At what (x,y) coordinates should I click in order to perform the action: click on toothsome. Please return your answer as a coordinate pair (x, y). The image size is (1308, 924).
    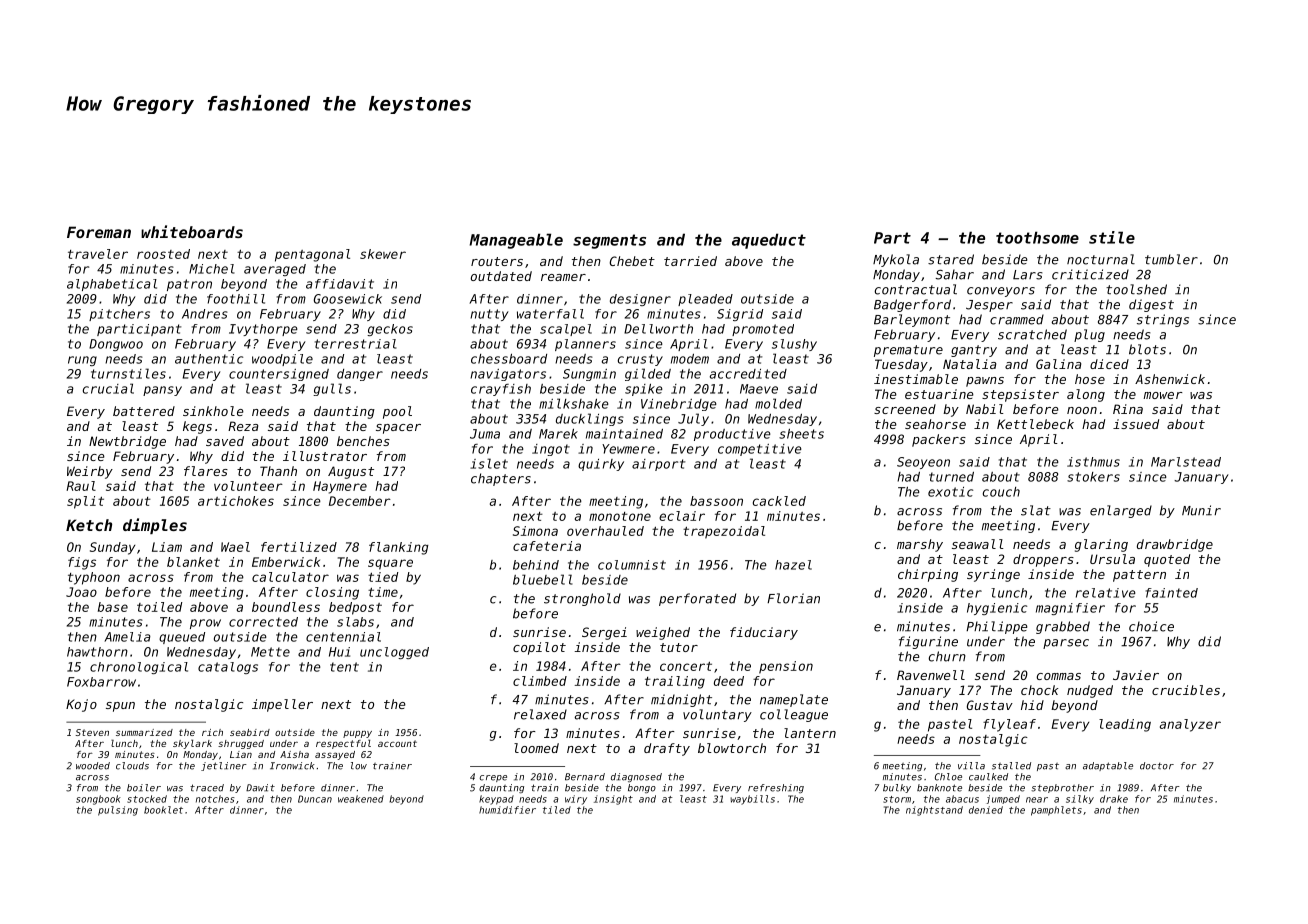
    Looking at the image, I should click on (1037, 237).
